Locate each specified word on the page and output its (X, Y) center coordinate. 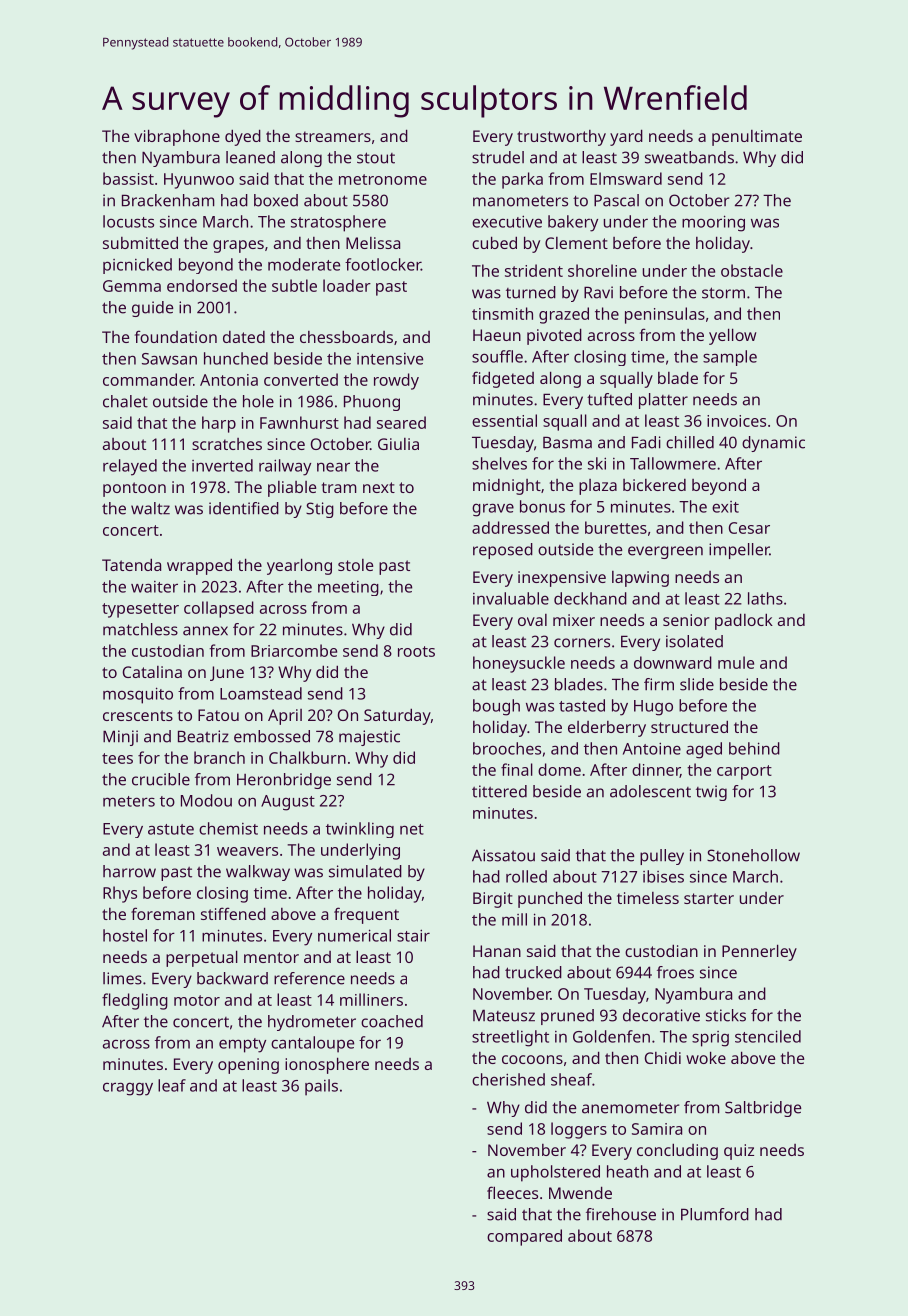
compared (524, 1237)
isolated (694, 641)
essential (504, 420)
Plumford (715, 1214)
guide (152, 309)
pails (321, 1087)
